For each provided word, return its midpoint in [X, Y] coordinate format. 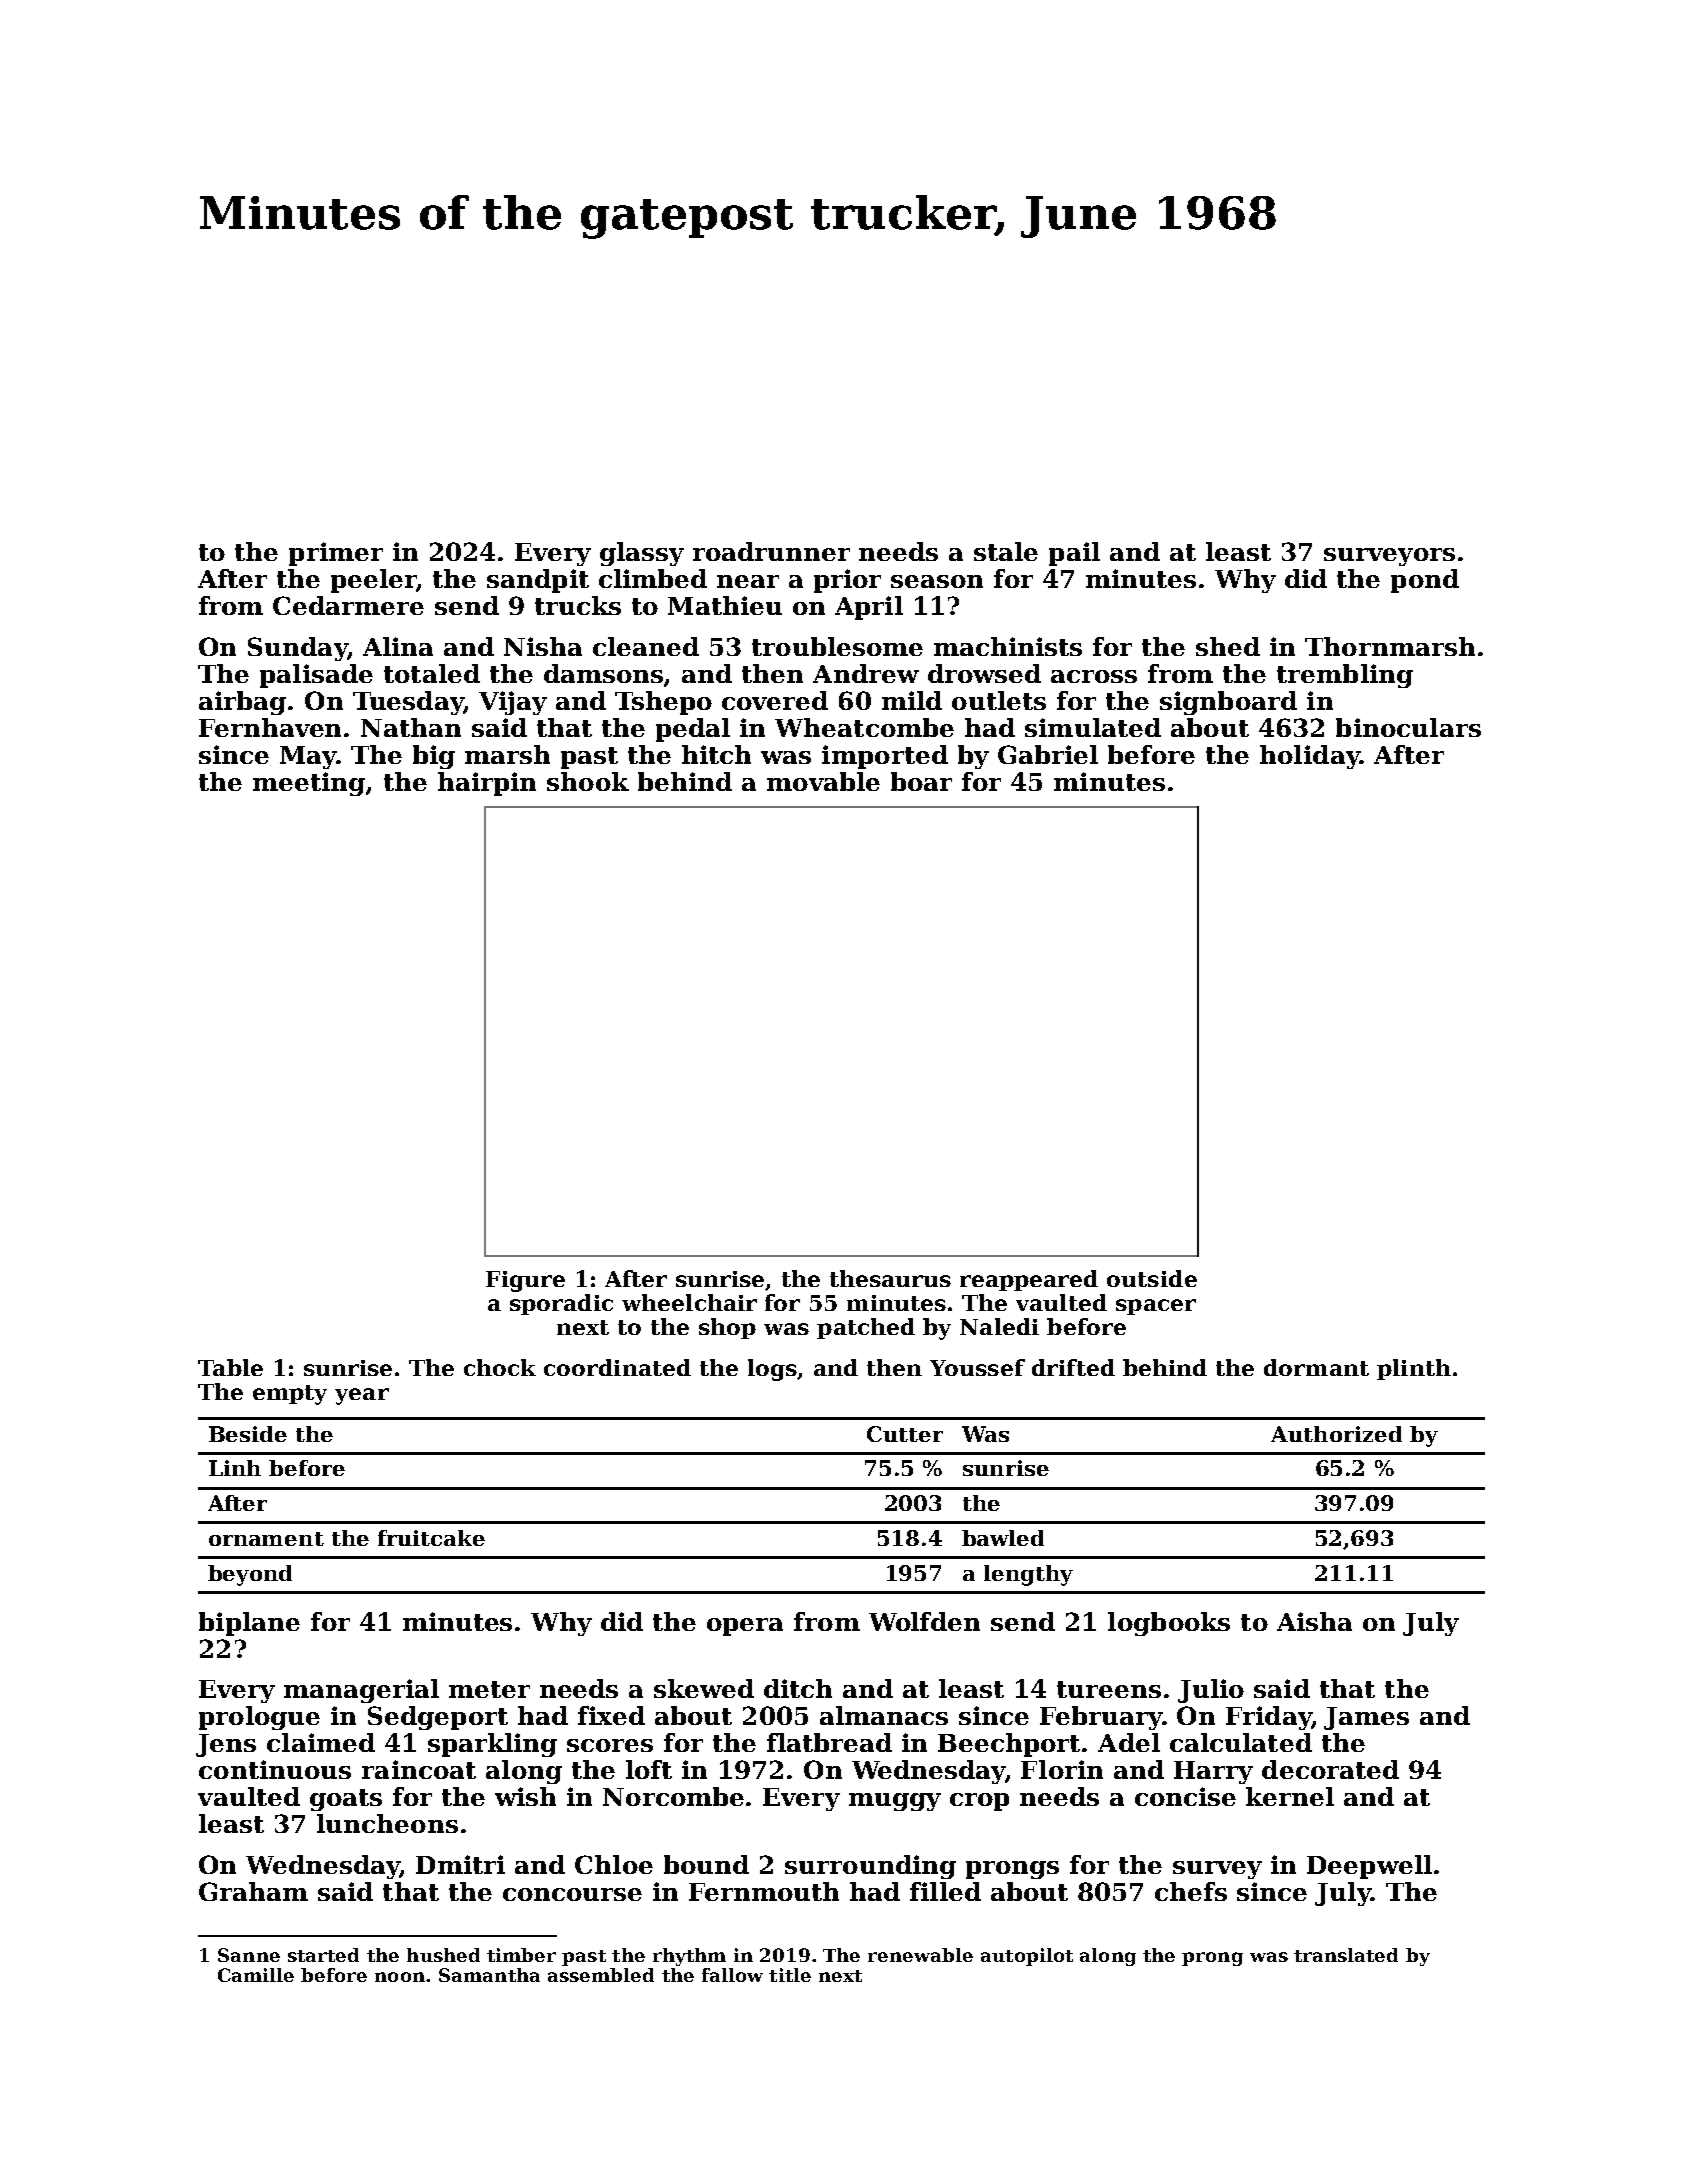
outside [1152, 1278]
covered [775, 700]
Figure [525, 1281]
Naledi [999, 1326]
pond [1425, 581]
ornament [266, 1539]
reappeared [1029, 1280]
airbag [242, 703]
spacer [1156, 1307]
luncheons [387, 1823]
